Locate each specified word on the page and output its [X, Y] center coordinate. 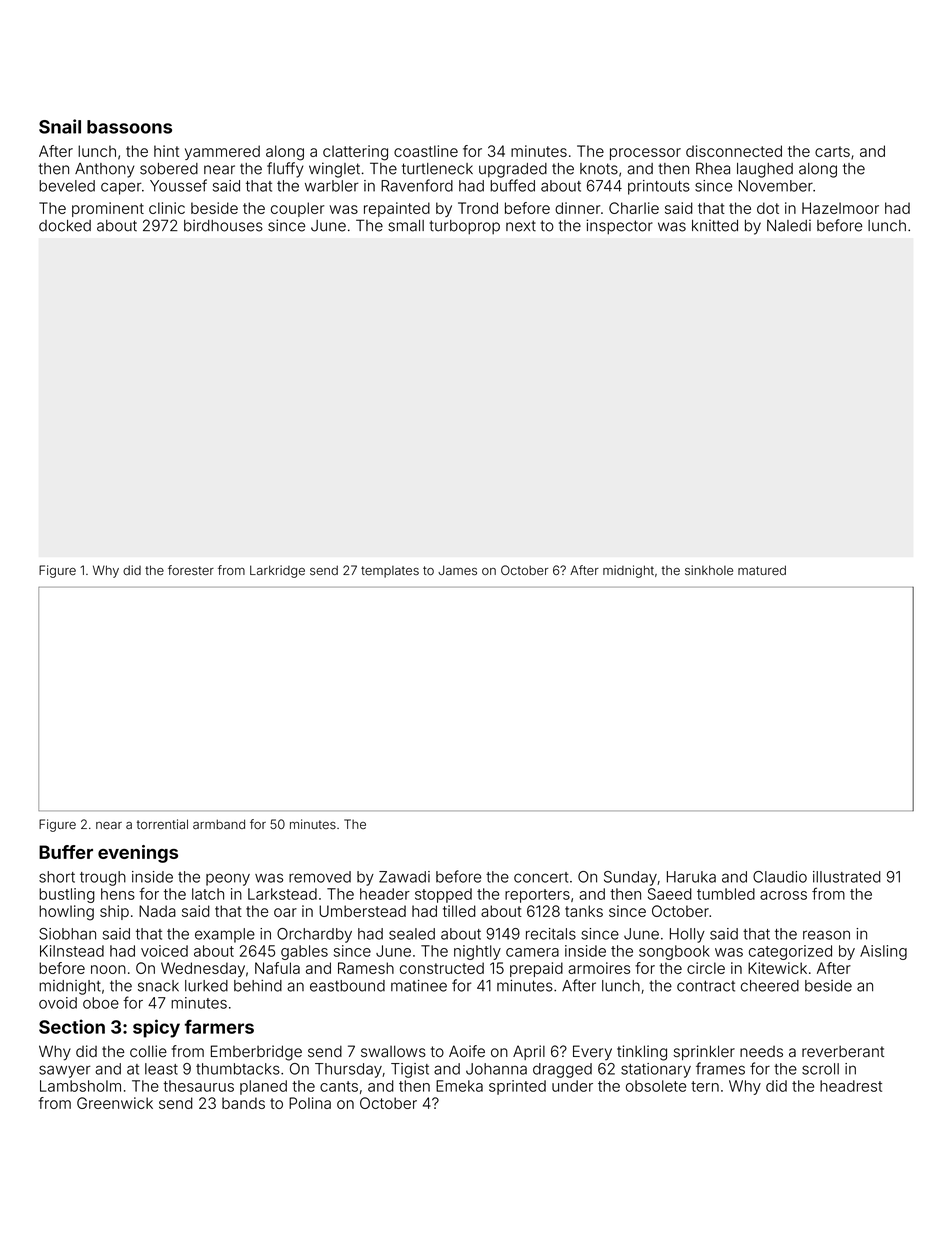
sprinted [517, 1087]
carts [832, 151]
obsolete [656, 1086]
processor [645, 154]
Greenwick [115, 1103]
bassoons [129, 127]
